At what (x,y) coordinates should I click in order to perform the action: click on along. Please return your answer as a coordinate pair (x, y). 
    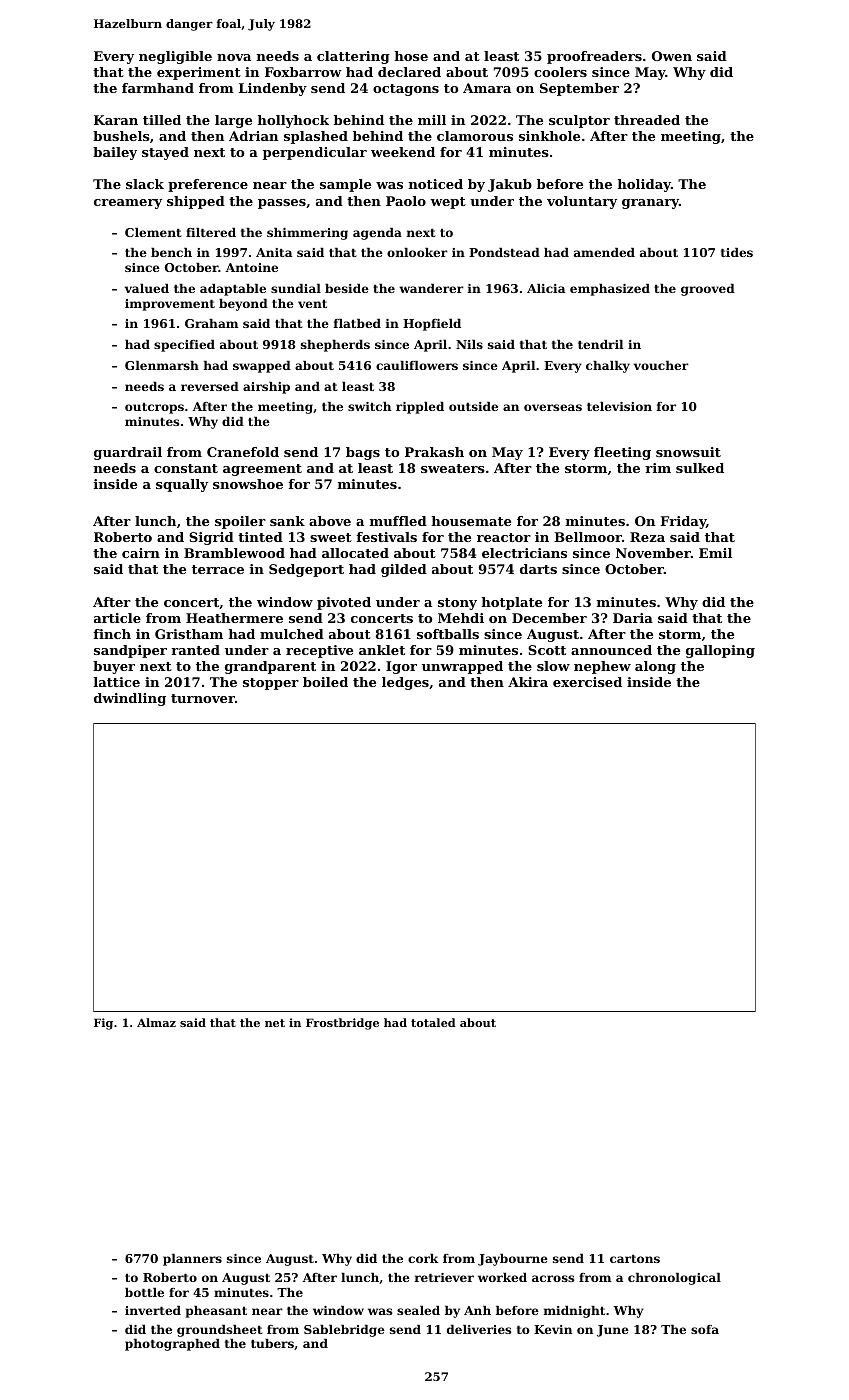
    Looking at the image, I should click on (655, 667).
